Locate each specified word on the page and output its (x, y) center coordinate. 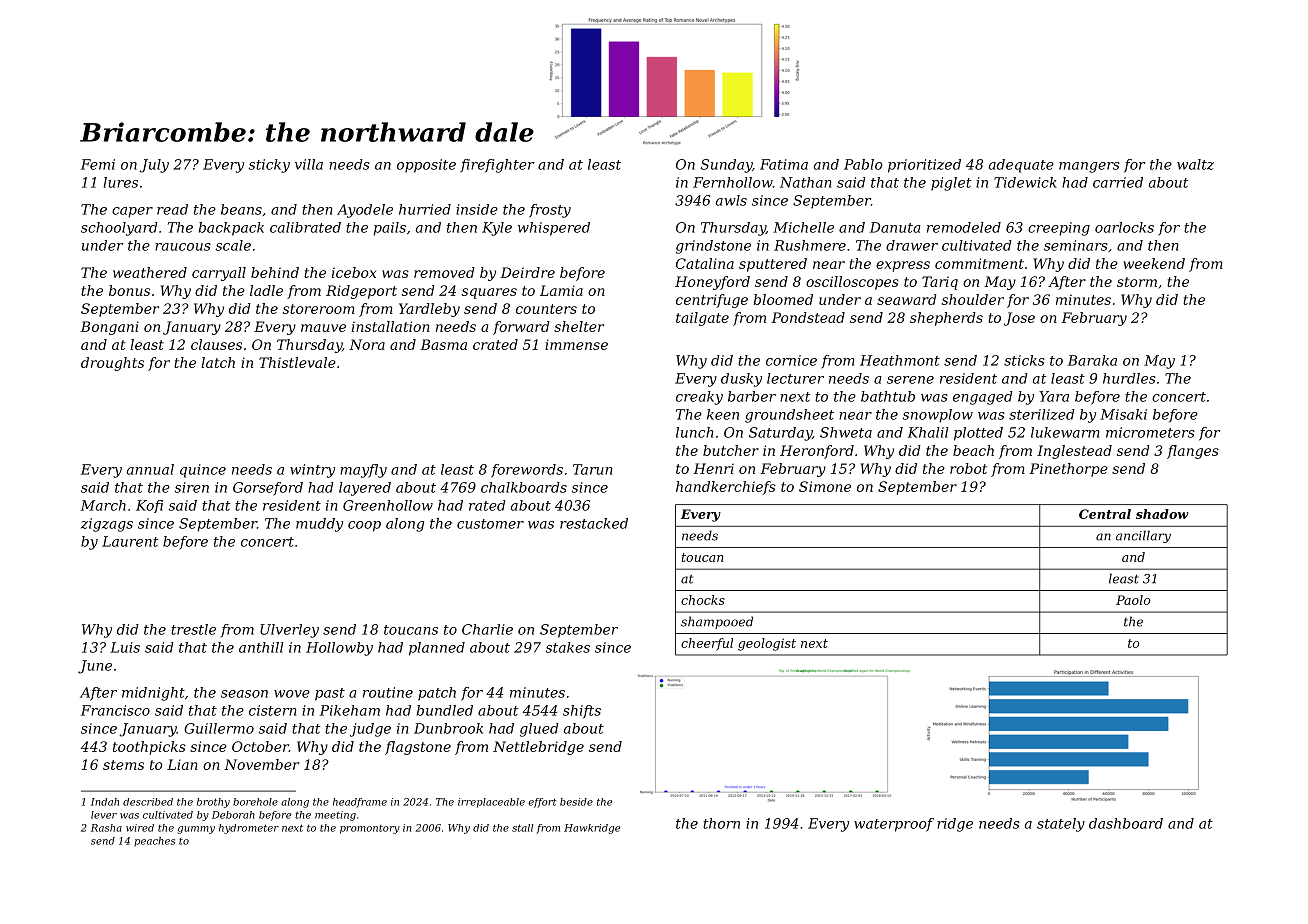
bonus (129, 290)
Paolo (1133, 600)
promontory (370, 829)
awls (731, 200)
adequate (1021, 166)
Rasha (106, 828)
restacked (594, 523)
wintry (312, 471)
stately (1061, 825)
